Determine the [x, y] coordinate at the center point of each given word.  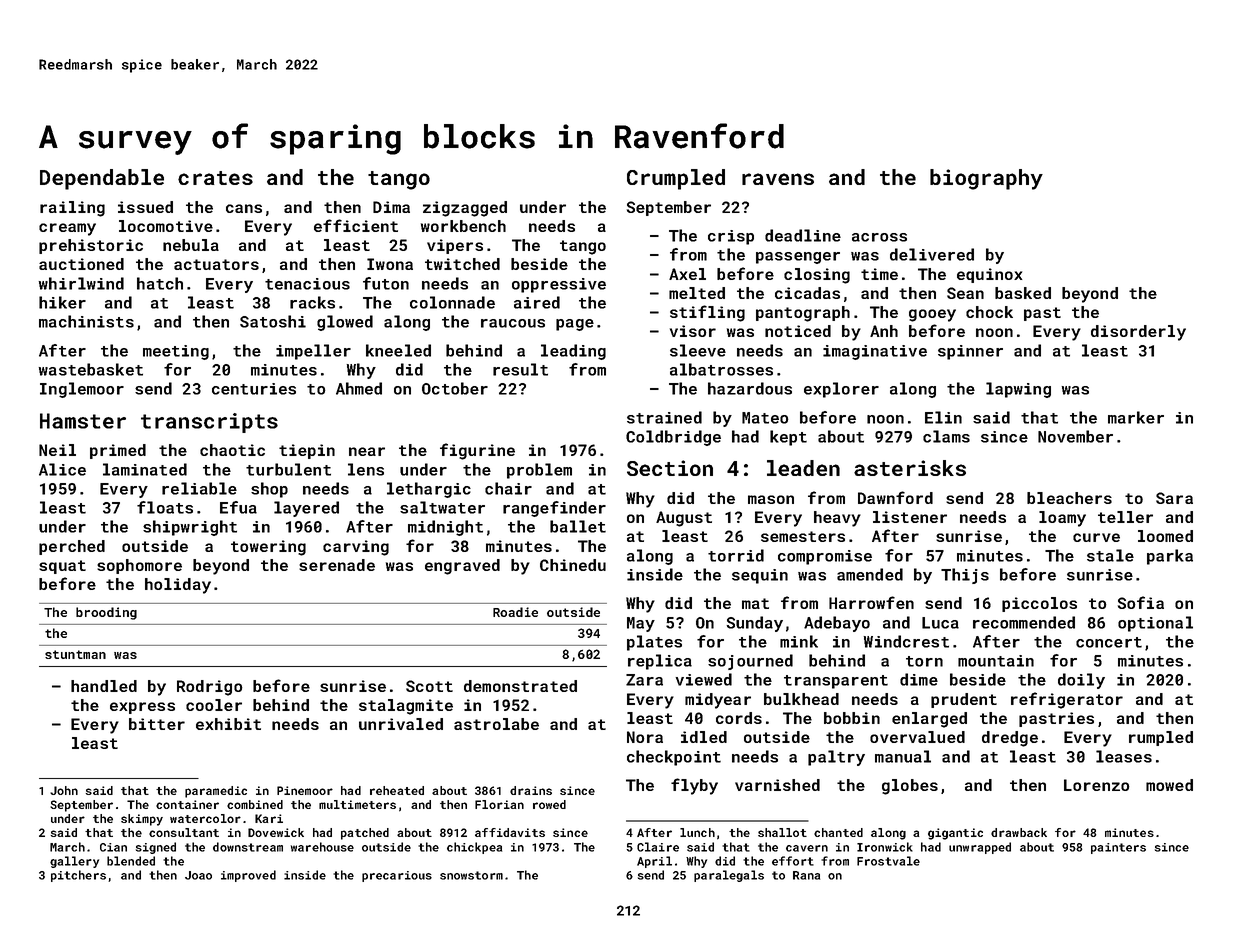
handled [104, 686]
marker [1136, 417]
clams [946, 436]
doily [1081, 681]
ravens [778, 179]
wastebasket [91, 369]
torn [924, 661]
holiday [178, 586]
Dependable [102, 179]
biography [986, 179]
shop [269, 490]
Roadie [515, 612]
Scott [429, 686]
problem [539, 471]
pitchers [78, 876]
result [520, 369]
